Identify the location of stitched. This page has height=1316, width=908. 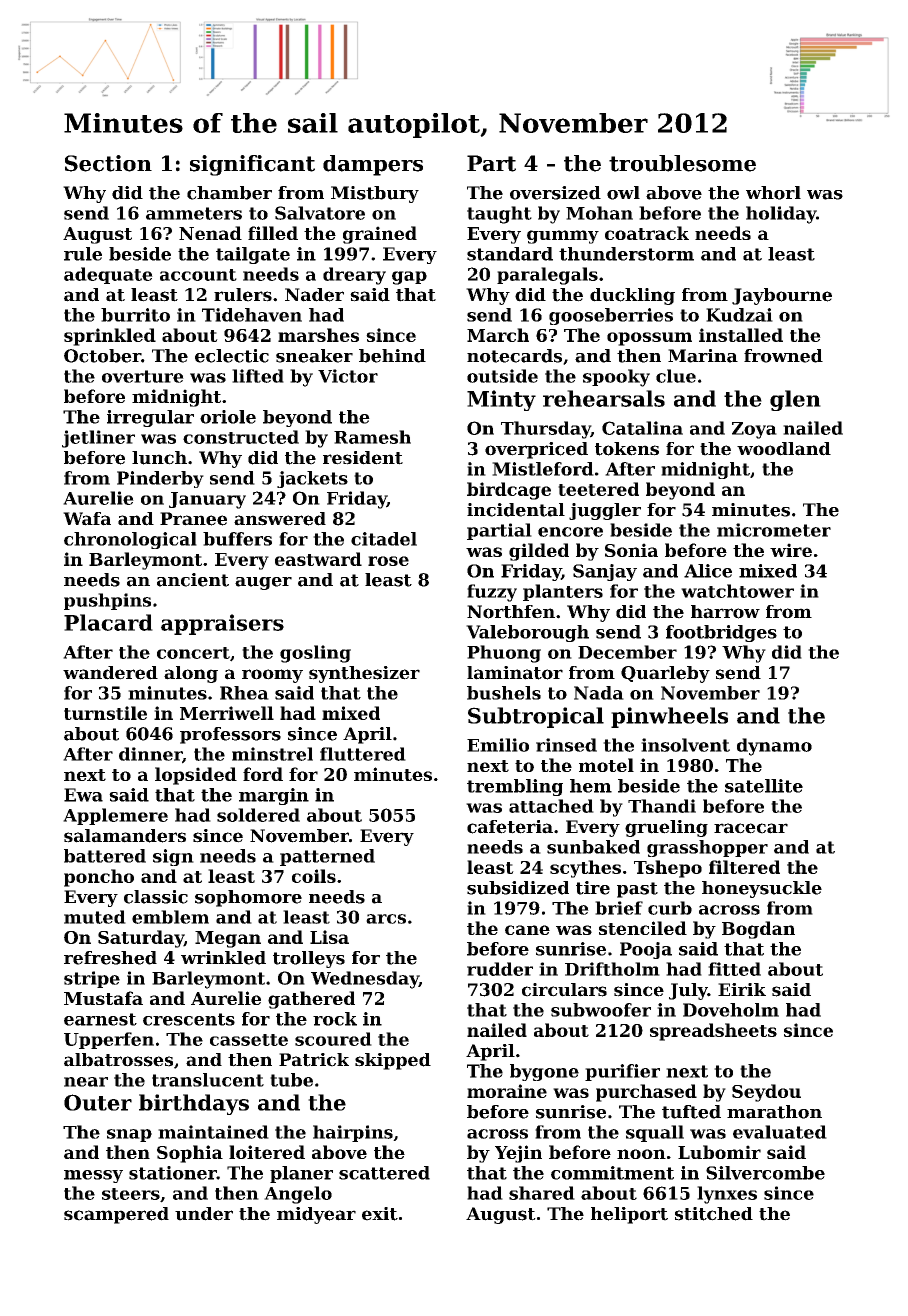
(714, 1214).
